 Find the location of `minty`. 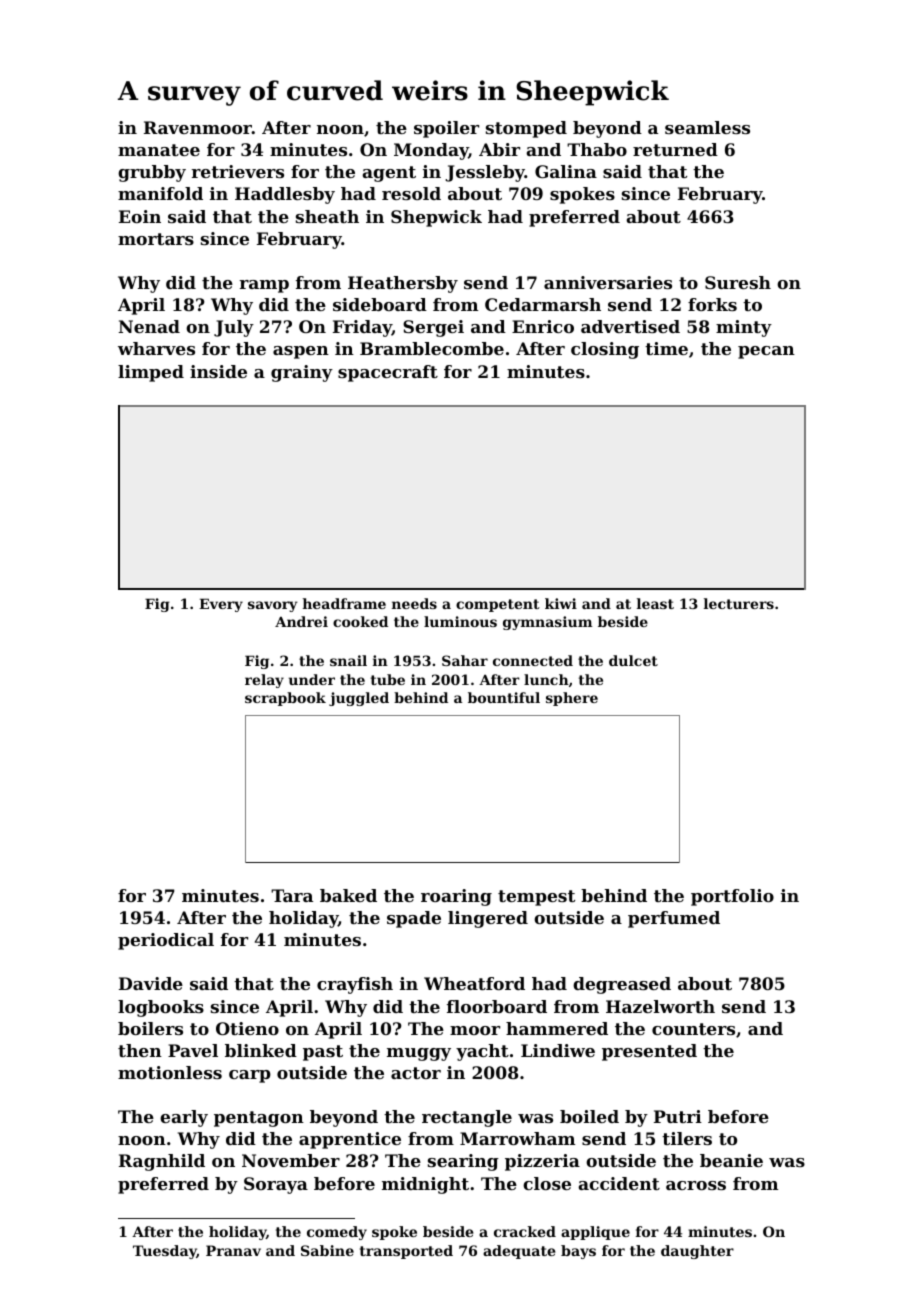

minty is located at coordinates (744, 328).
